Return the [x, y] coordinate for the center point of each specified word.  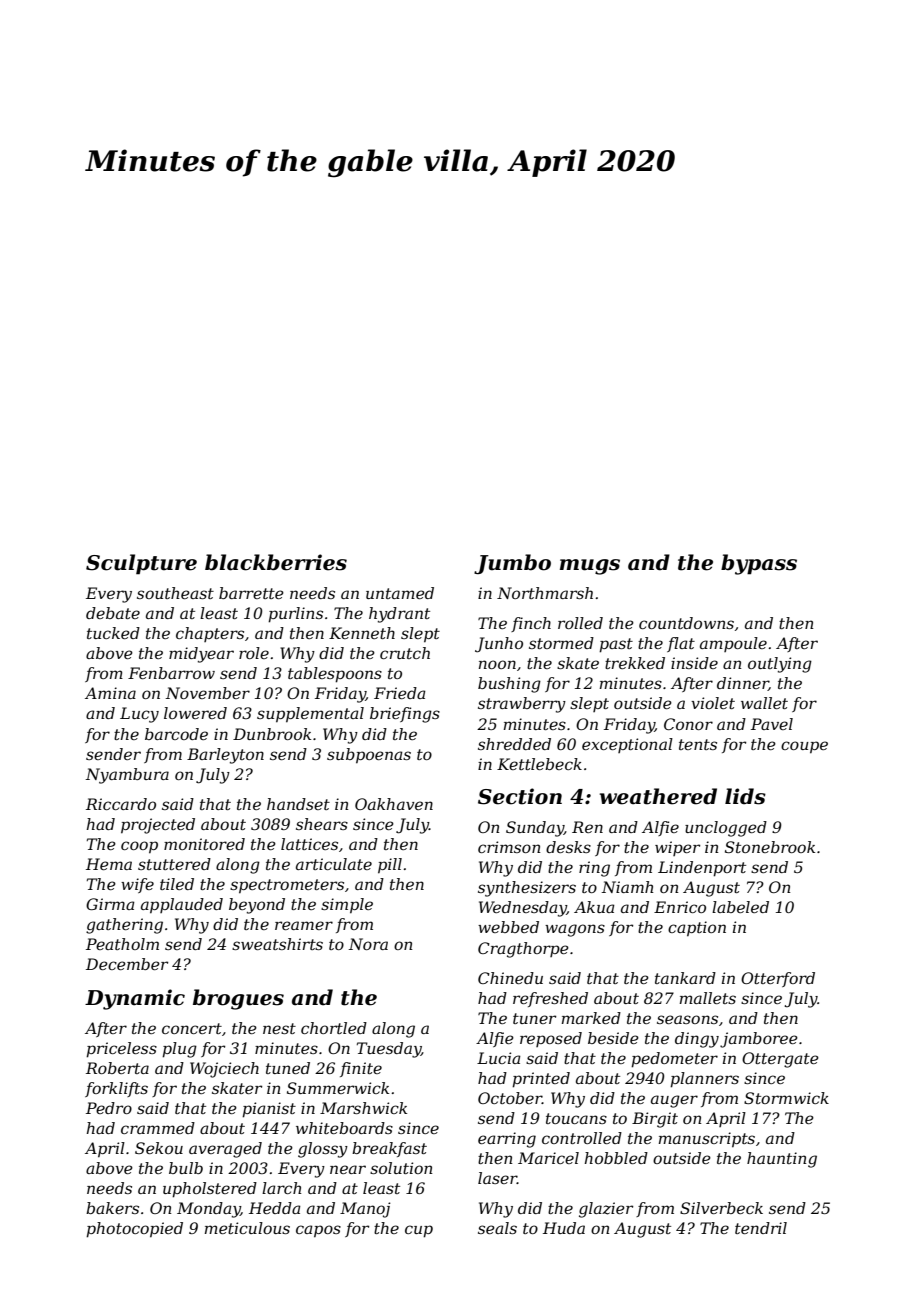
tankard [685, 978]
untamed [400, 593]
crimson [509, 847]
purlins [295, 615]
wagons [575, 930]
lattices [309, 844]
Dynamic [135, 999]
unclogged [726, 829]
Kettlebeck [539, 764]
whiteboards [344, 1128]
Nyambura [127, 776]
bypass [759, 564]
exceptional [627, 745]
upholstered [210, 1190]
